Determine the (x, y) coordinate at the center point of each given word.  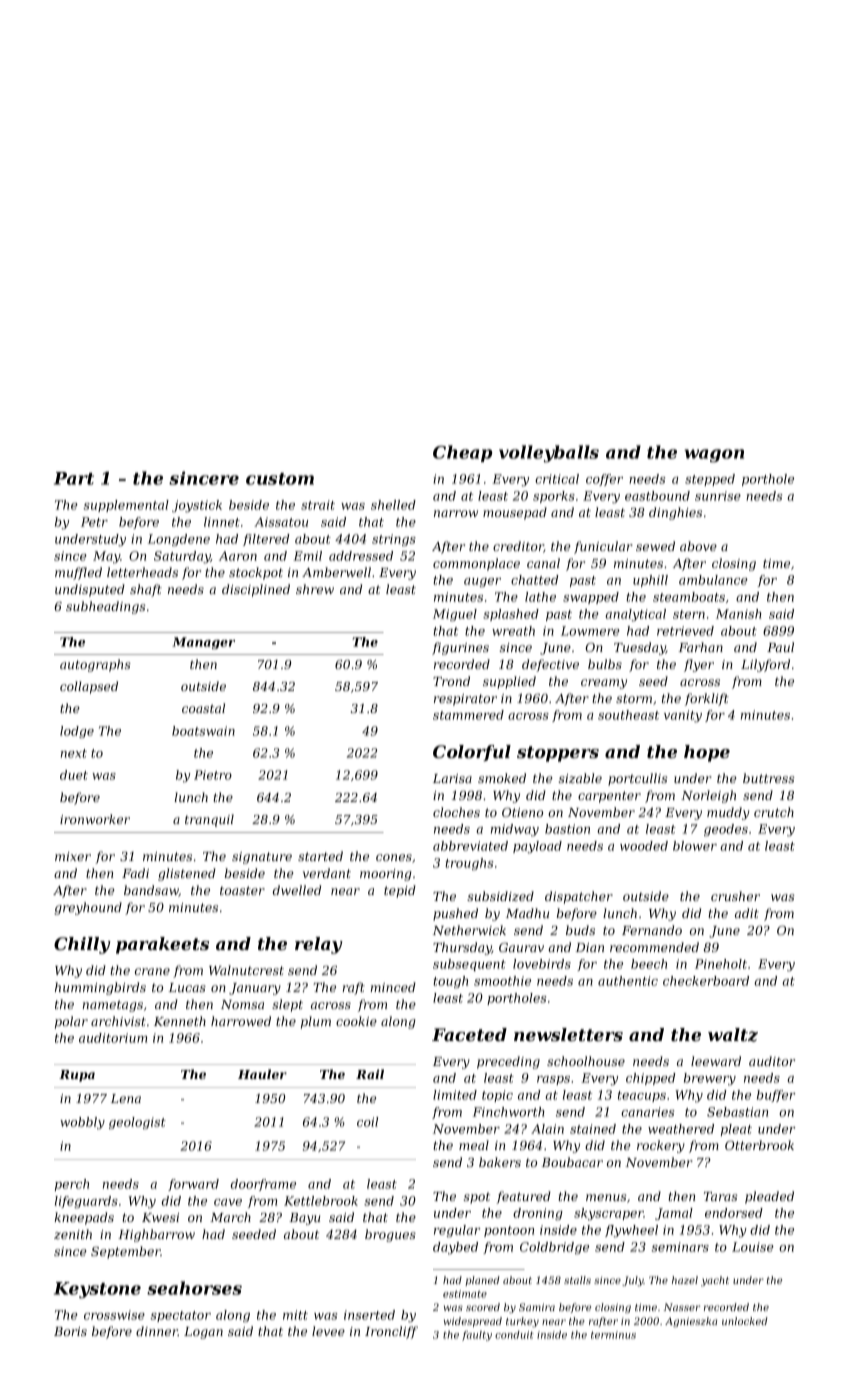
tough (450, 982)
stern (689, 614)
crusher (735, 896)
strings (394, 540)
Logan (203, 1333)
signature (262, 858)
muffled (78, 573)
